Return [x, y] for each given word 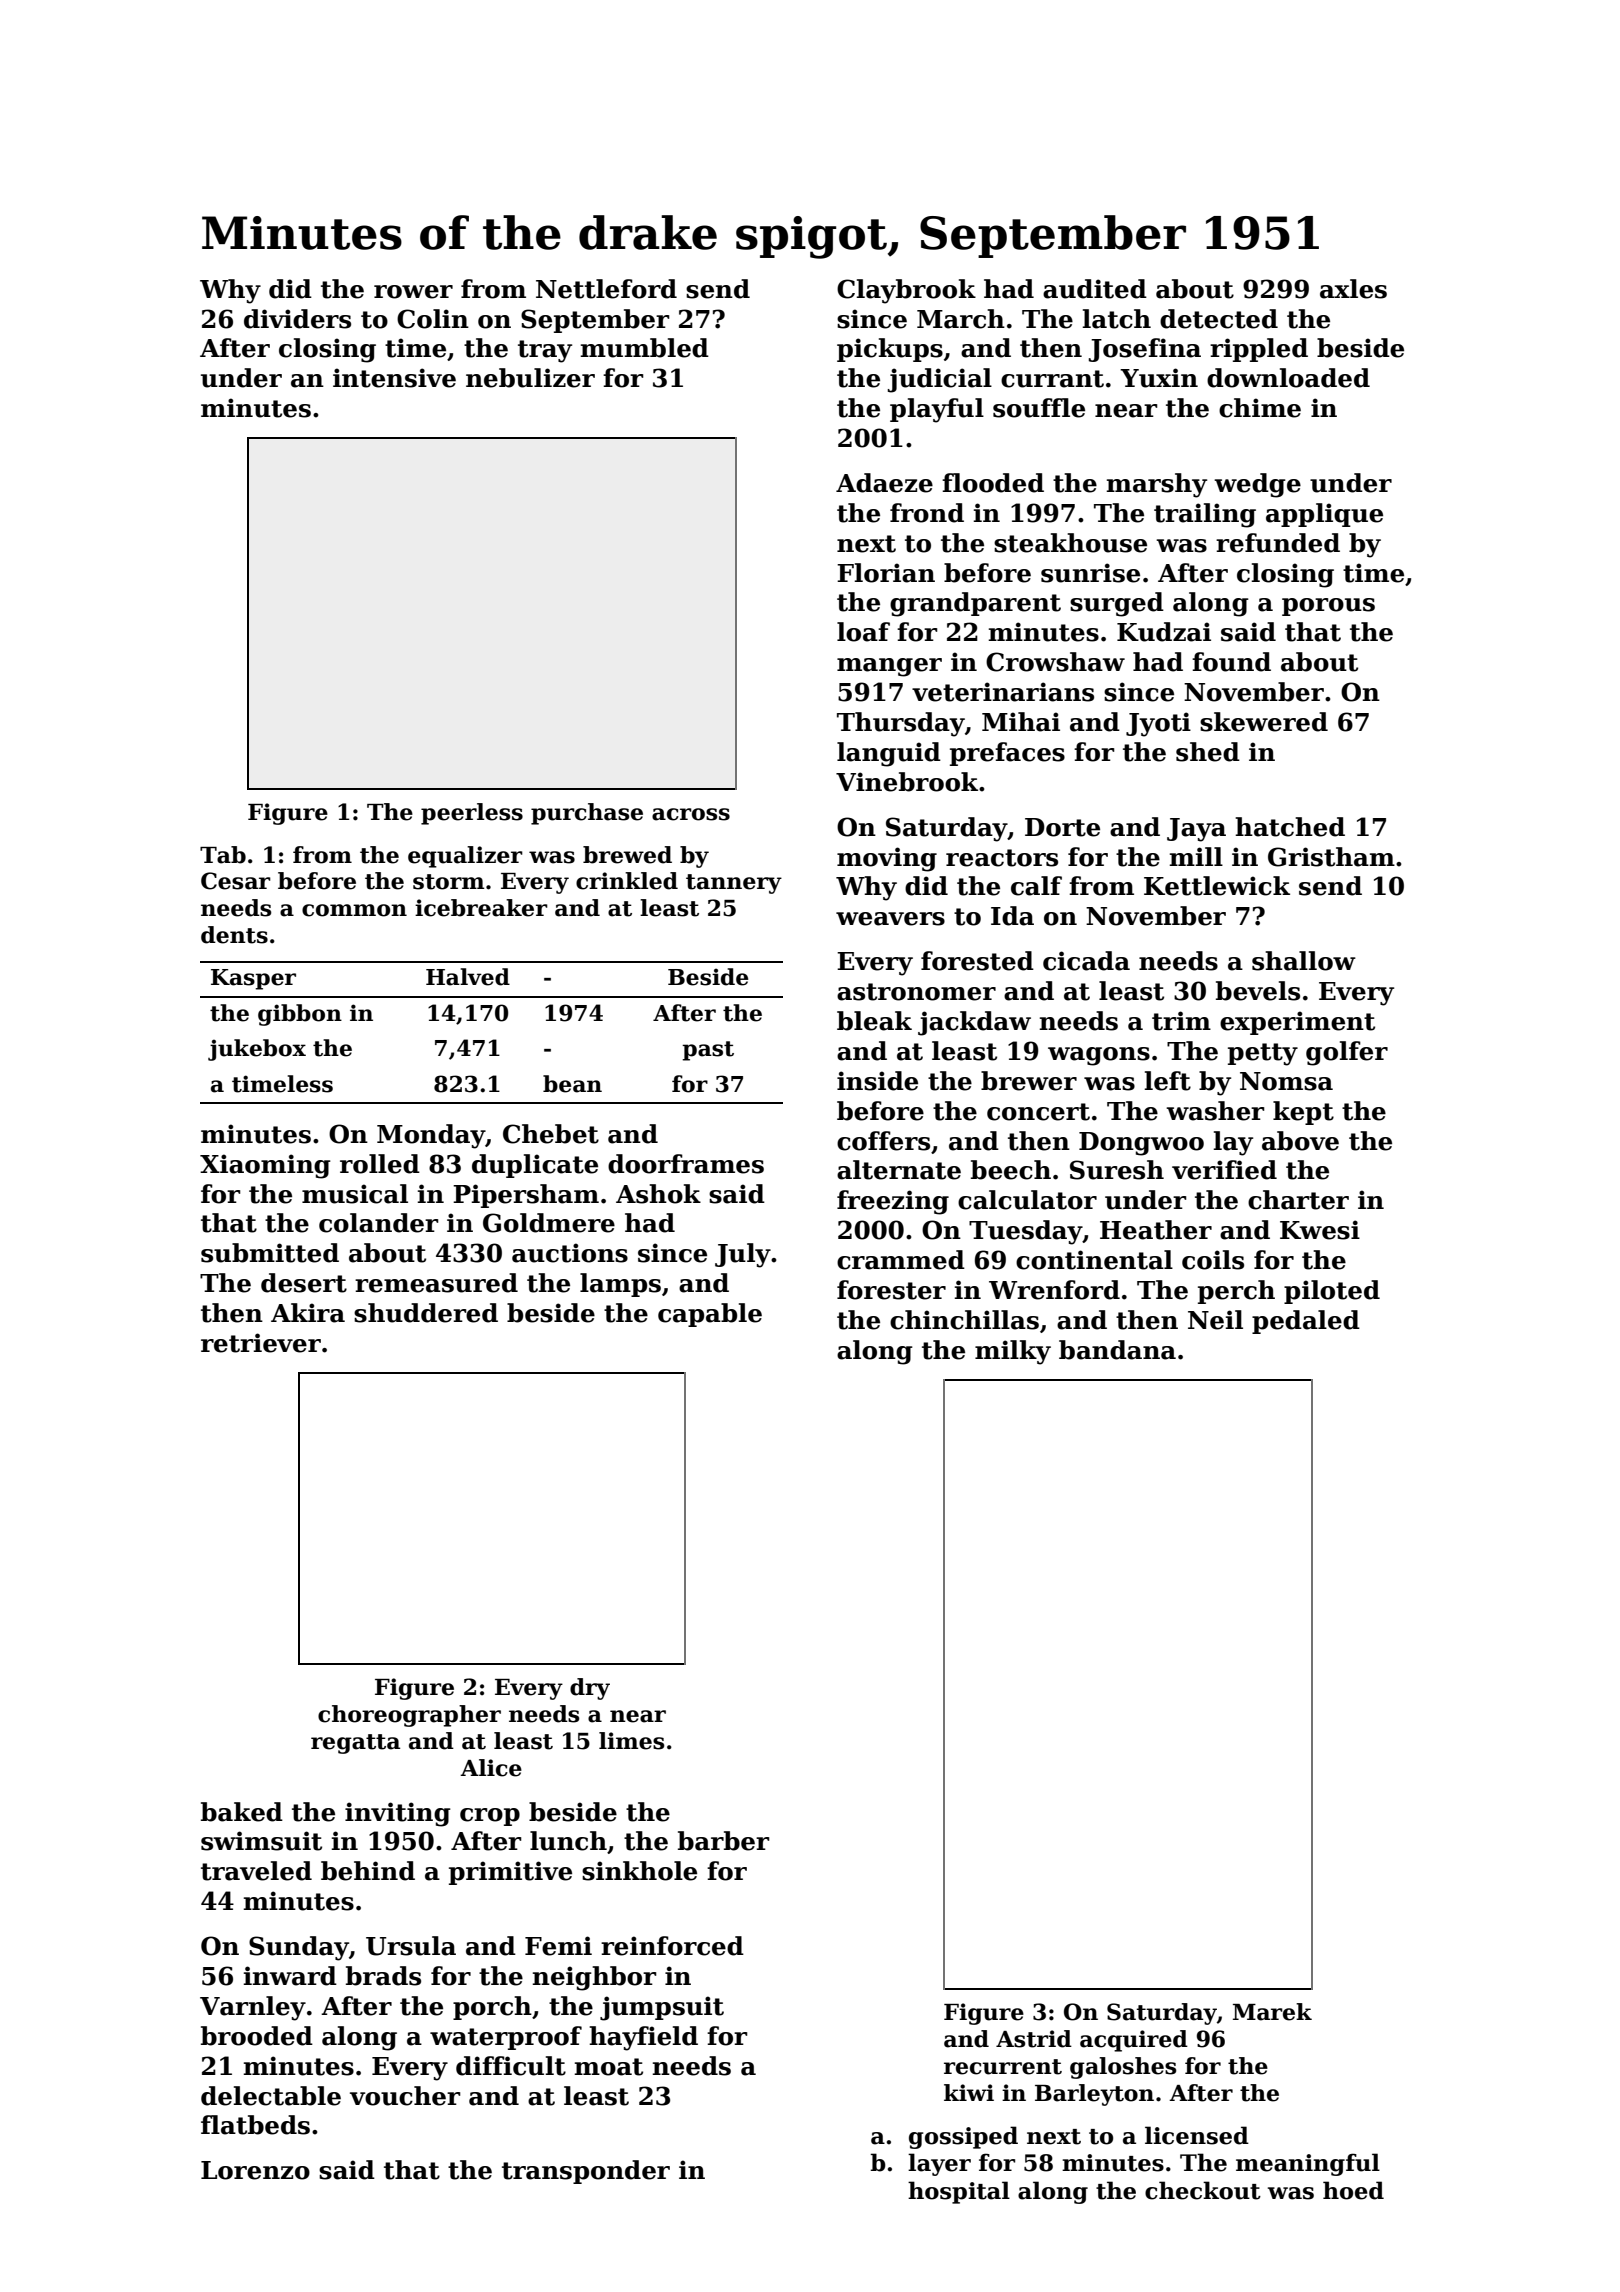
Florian [886, 573]
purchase [587, 814]
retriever [261, 1343]
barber [724, 1841]
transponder [586, 2172]
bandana [1117, 1350]
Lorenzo [255, 2170]
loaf [863, 632]
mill [1196, 856]
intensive [394, 378]
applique [1324, 515]
